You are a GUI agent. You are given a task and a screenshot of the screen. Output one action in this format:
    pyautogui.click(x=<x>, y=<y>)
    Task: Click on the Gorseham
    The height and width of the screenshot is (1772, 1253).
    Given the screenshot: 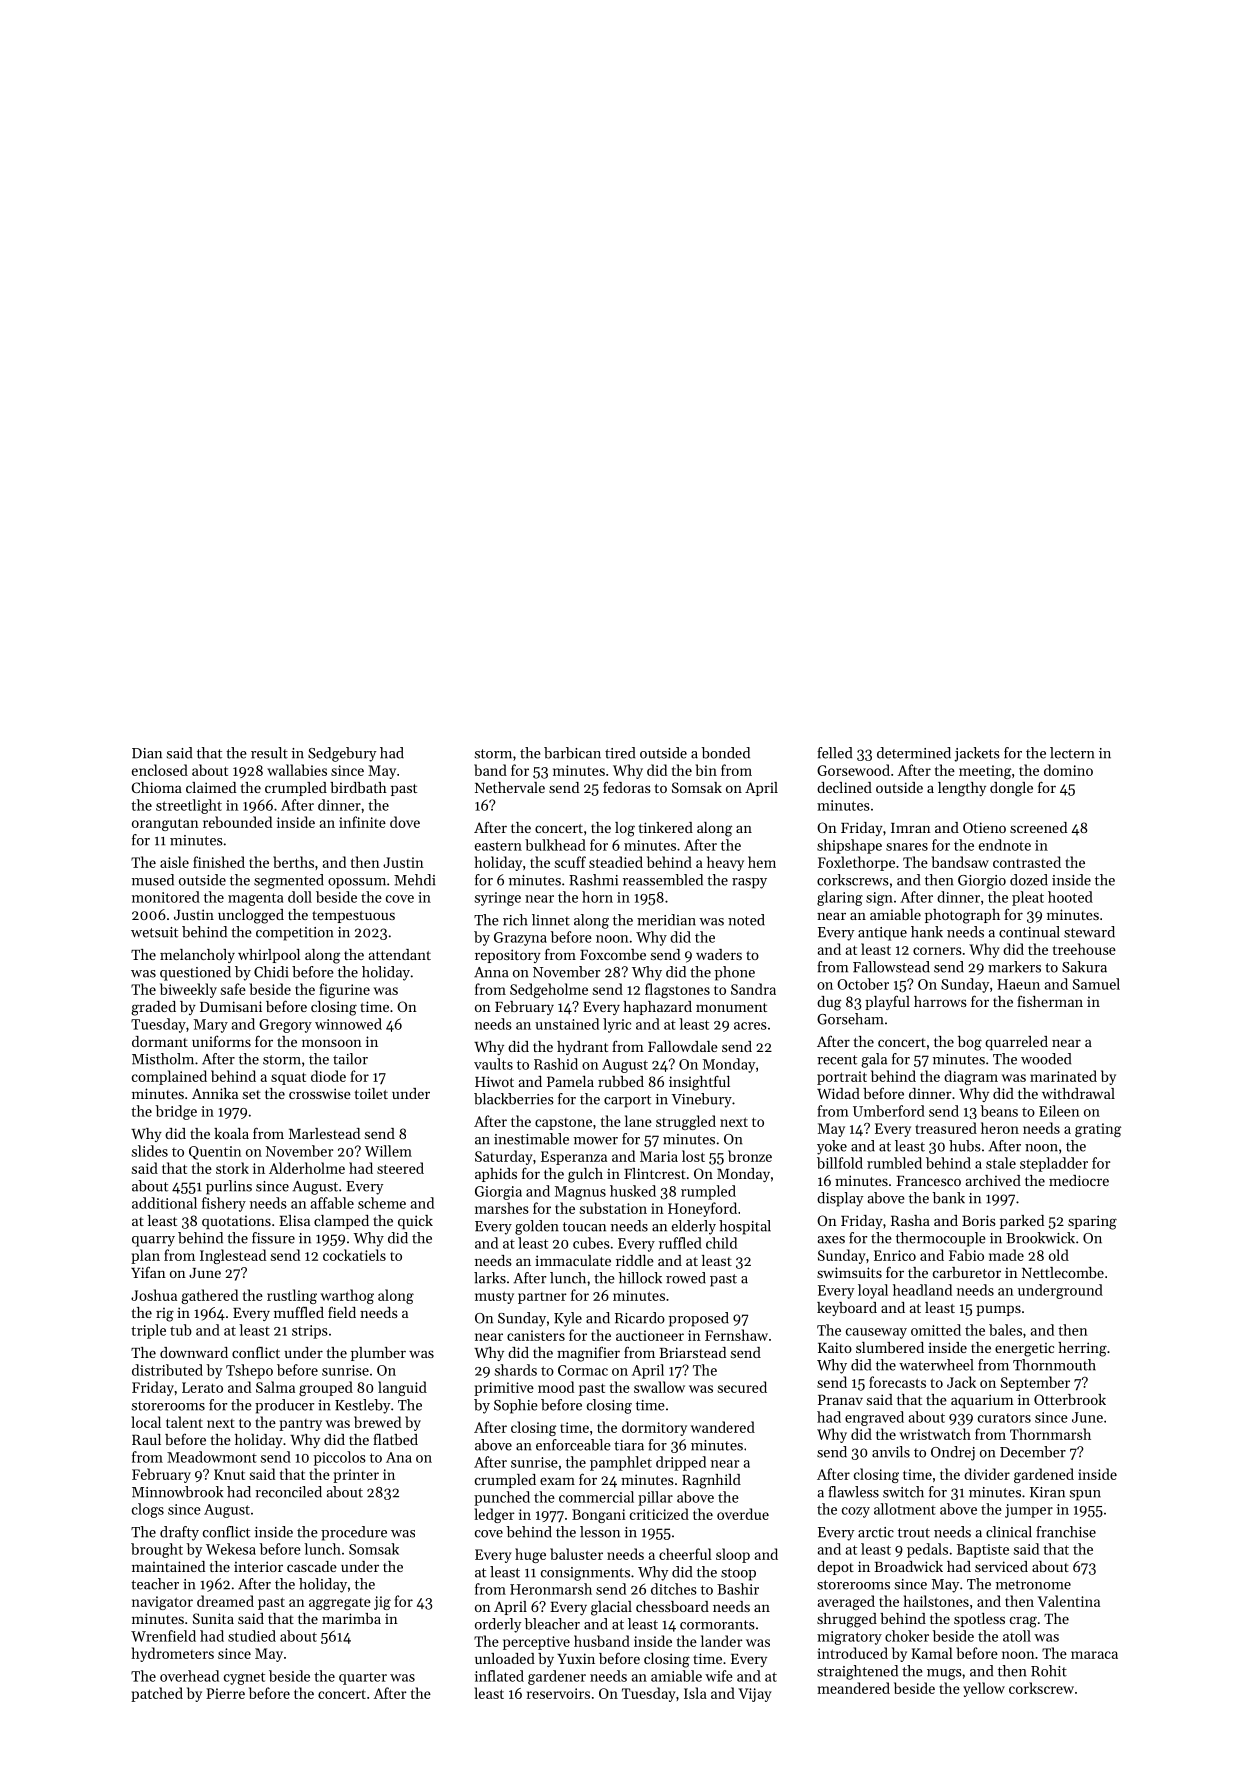 What is the action you would take?
    pyautogui.click(x=850, y=1019)
